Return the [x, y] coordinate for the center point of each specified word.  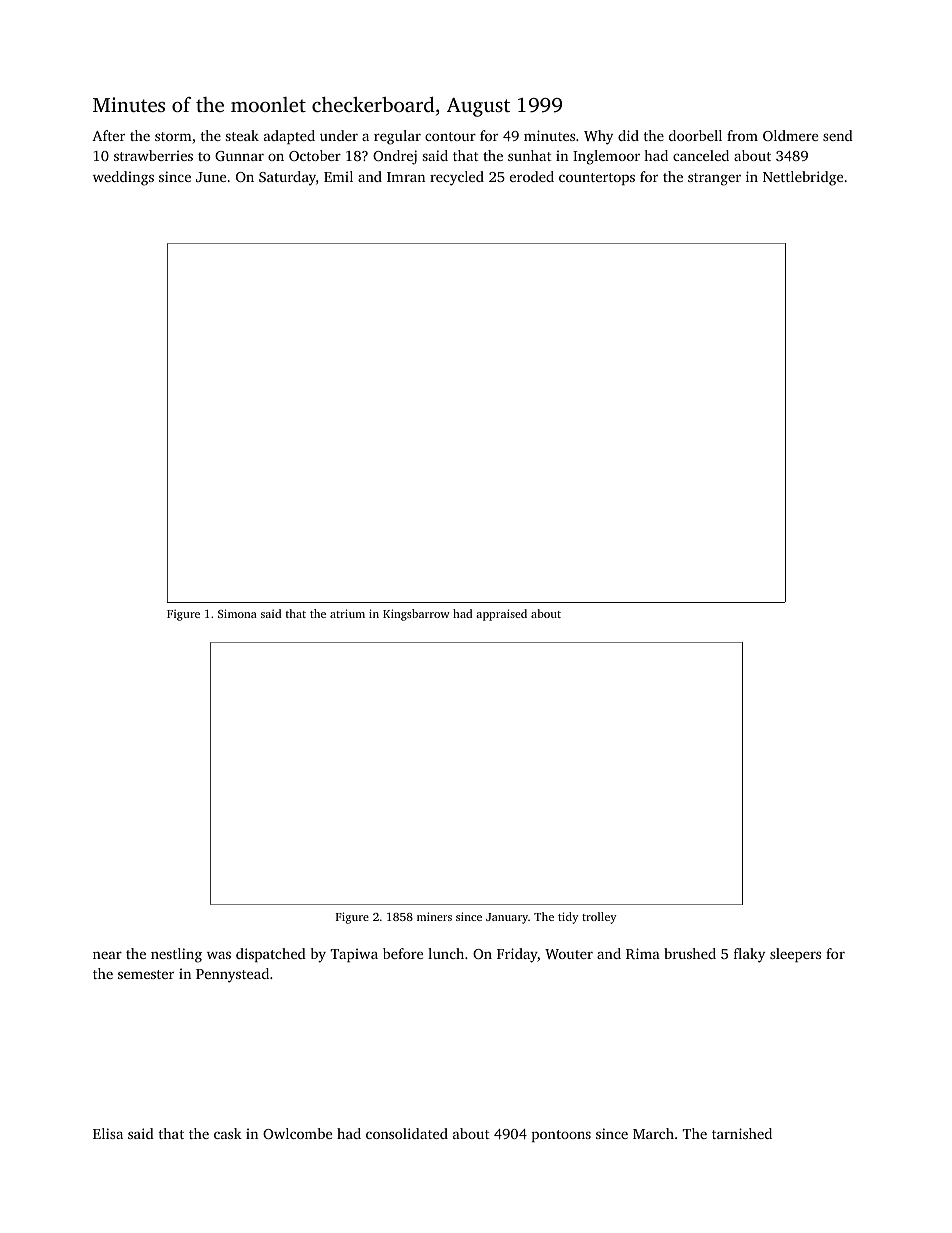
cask [228, 1133]
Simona [237, 613]
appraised [501, 615]
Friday [517, 955]
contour [450, 136]
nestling [176, 955]
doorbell [695, 135]
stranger [714, 179]
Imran [406, 177]
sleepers [795, 955]
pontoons [561, 1136]
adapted [289, 137]
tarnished [742, 1133]
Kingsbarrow [416, 615]
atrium [347, 613]
